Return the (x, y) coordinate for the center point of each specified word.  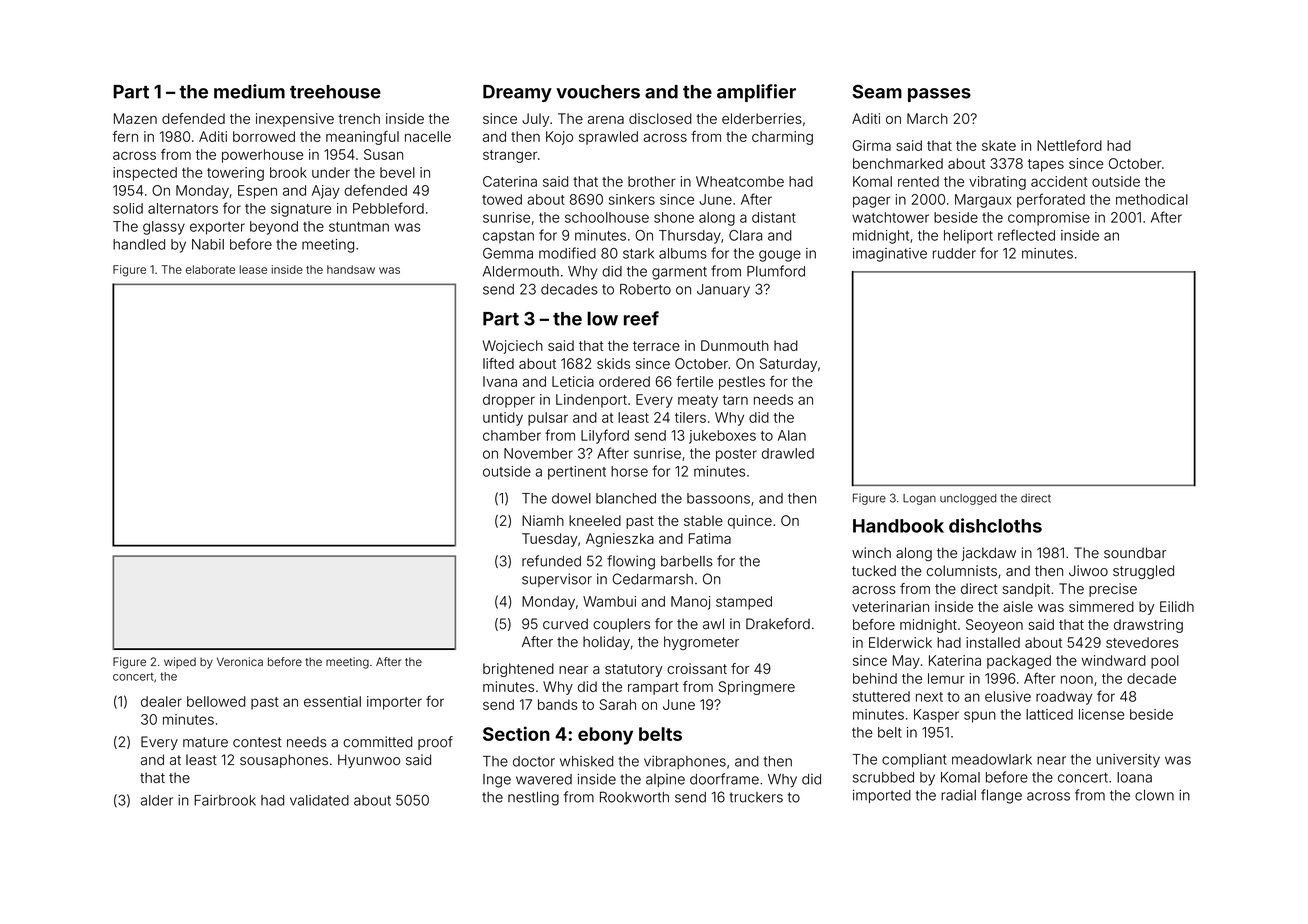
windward (1114, 660)
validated (319, 800)
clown (1154, 795)
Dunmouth (735, 345)
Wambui (609, 601)
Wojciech (513, 347)
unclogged (968, 499)
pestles (742, 383)
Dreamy (517, 93)
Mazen (135, 118)
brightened (518, 670)
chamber (512, 435)
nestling (533, 798)
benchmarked (898, 163)
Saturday (788, 365)
